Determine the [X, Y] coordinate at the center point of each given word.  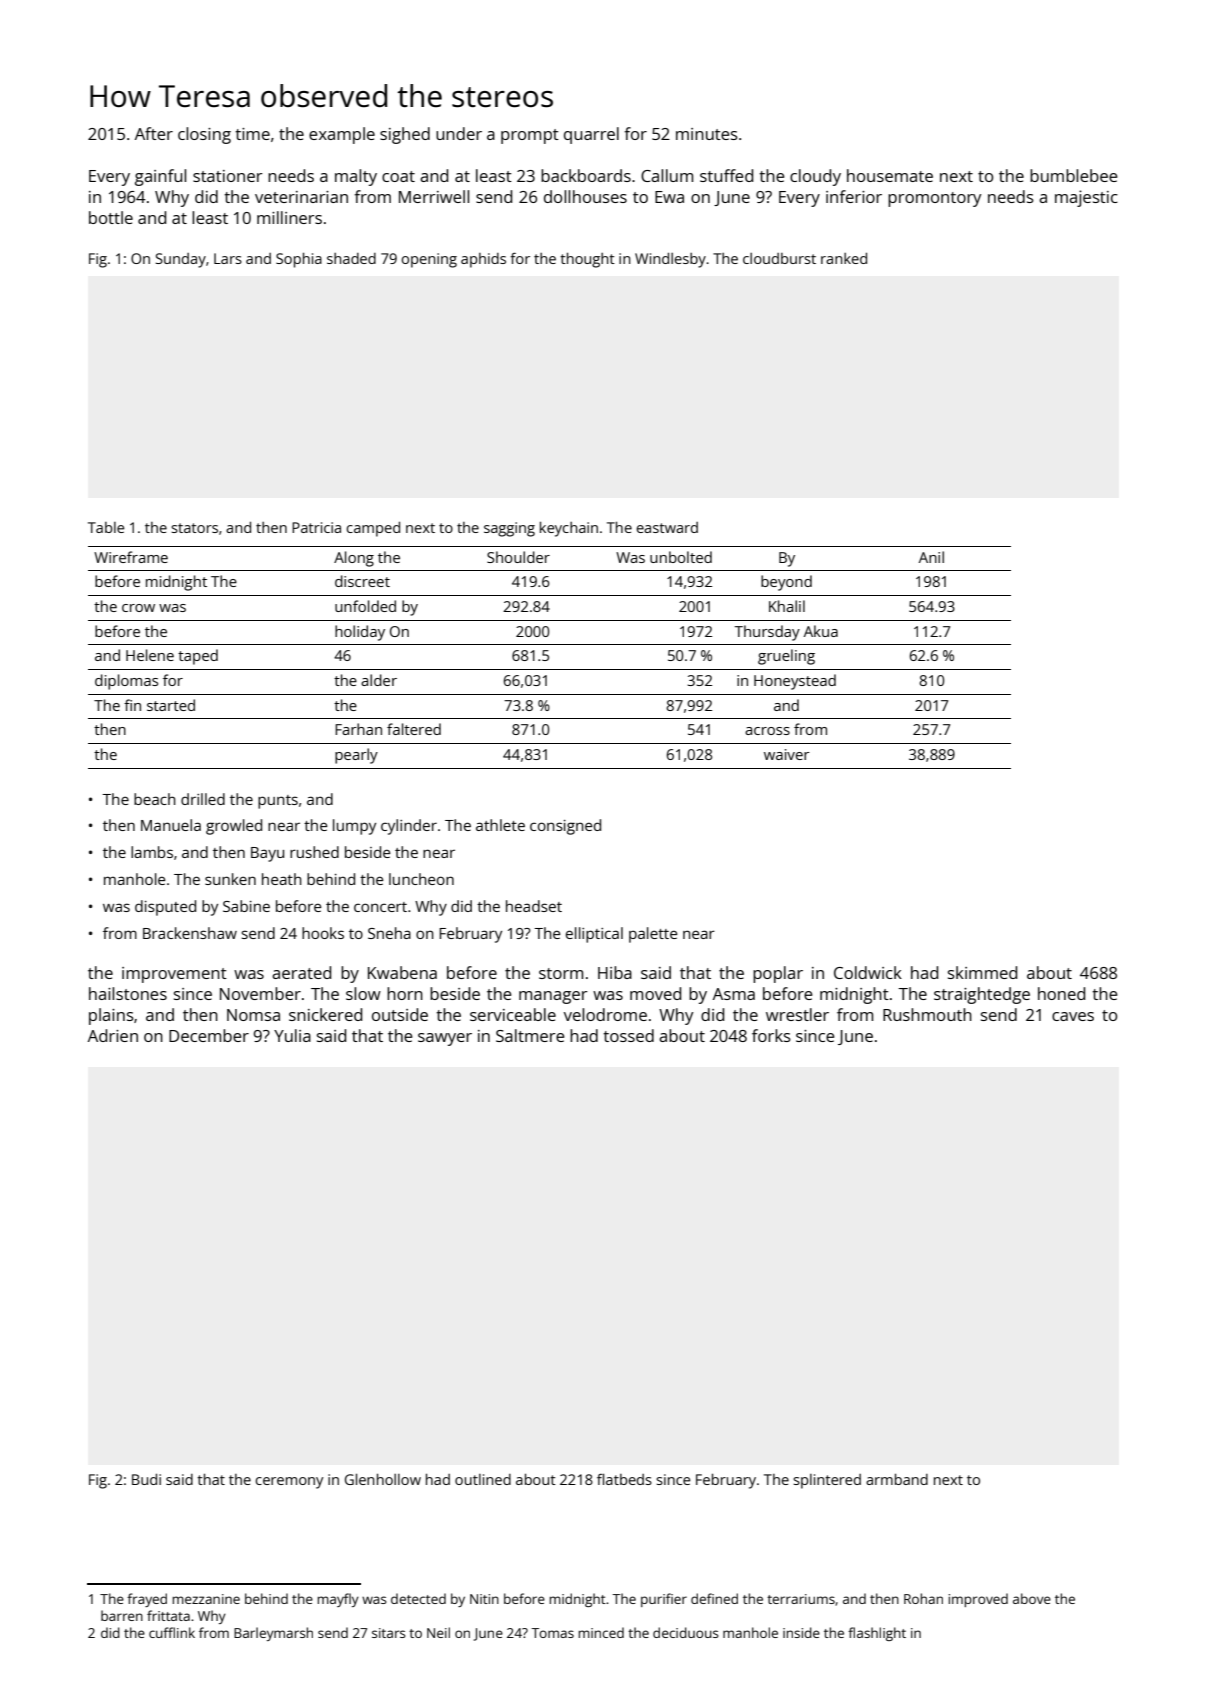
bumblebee [1074, 175]
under [459, 133]
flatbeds [624, 1479]
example [342, 135]
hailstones [128, 993]
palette [653, 935]
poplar [778, 974]
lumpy [354, 827]
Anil [931, 557]
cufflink [172, 1632]
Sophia [299, 260]
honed [1061, 993]
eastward [667, 527]
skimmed [982, 972]
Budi [146, 1479]
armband [897, 1479]
